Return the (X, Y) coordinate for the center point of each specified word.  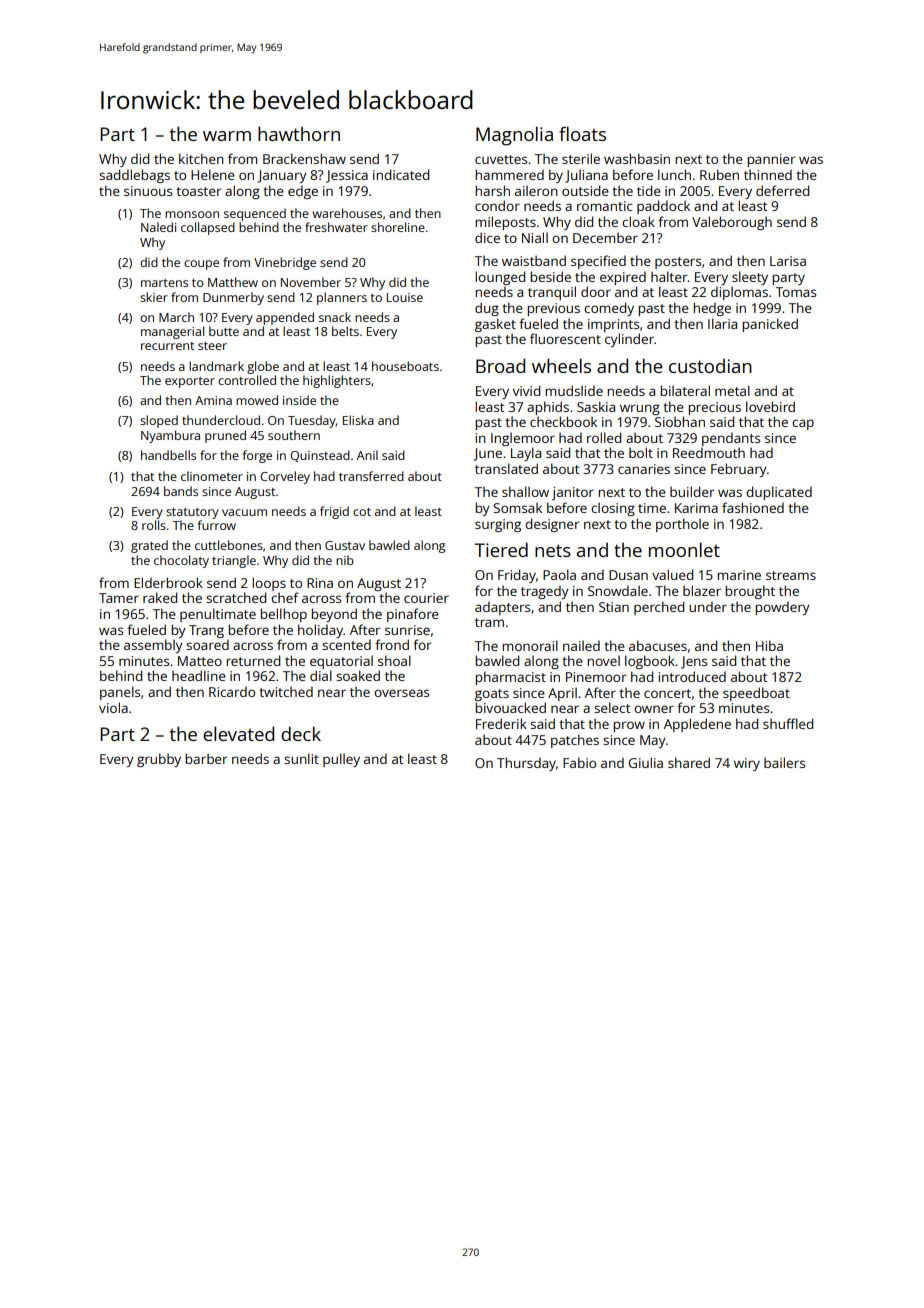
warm (227, 136)
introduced (692, 676)
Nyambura (170, 436)
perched (659, 608)
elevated (238, 733)
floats (582, 133)
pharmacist (510, 678)
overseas (401, 693)
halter (669, 276)
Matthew (233, 282)
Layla (526, 454)
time (652, 508)
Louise (405, 297)
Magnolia (514, 136)
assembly (153, 646)
